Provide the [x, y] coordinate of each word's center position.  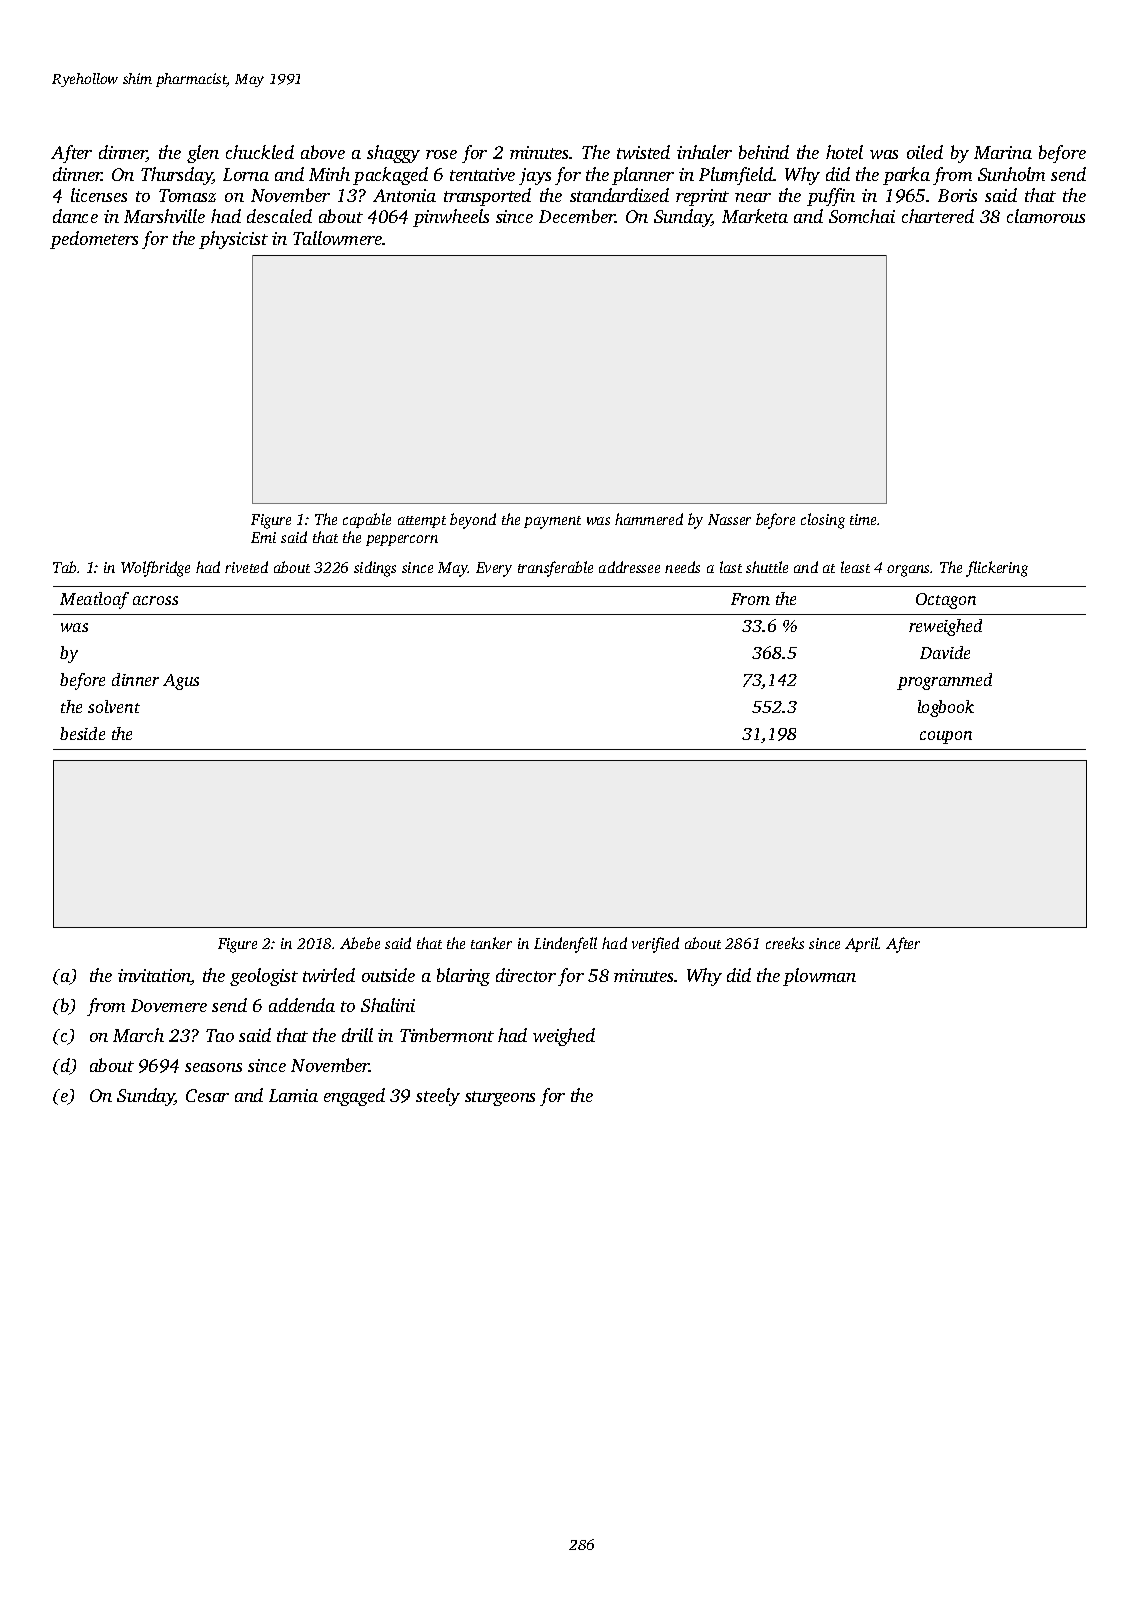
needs [682, 567]
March [138, 1035]
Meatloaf [94, 600]
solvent [114, 706]
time [863, 519]
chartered [938, 216]
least [855, 567]
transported [487, 197]
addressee [629, 567]
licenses [99, 195]
